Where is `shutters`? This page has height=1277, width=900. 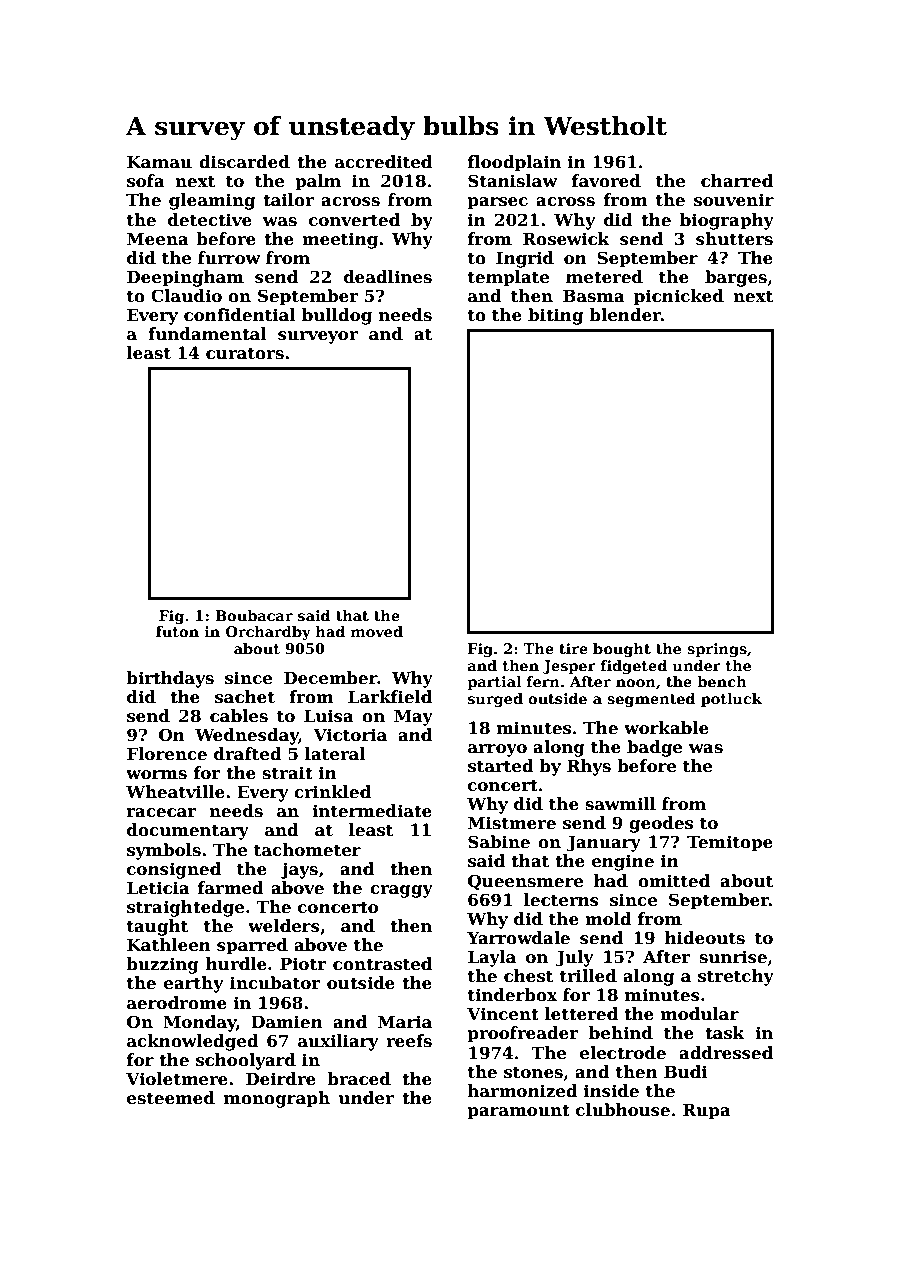 shutters is located at coordinates (734, 239).
